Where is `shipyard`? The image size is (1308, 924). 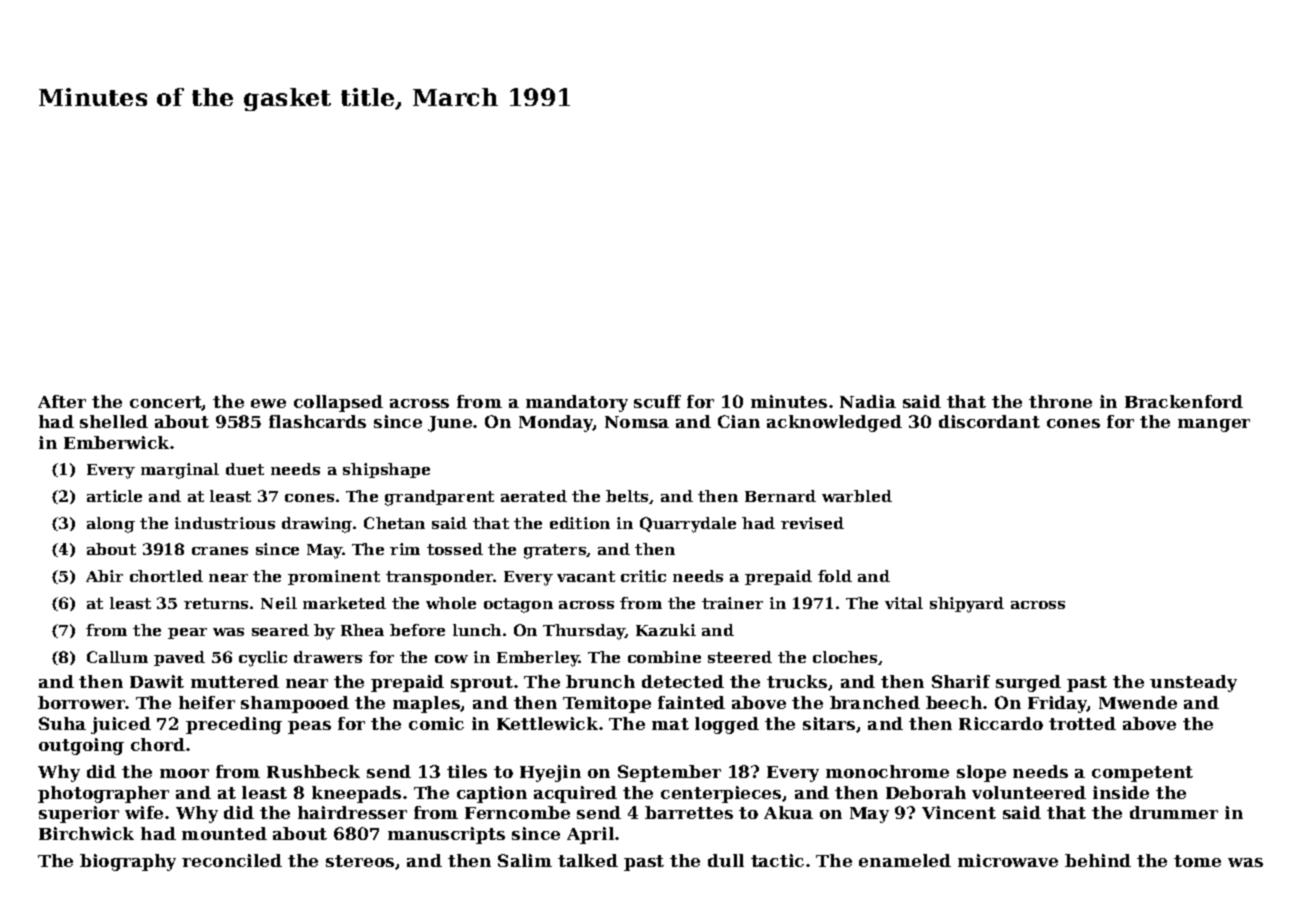
shipyard is located at coordinates (967, 605).
